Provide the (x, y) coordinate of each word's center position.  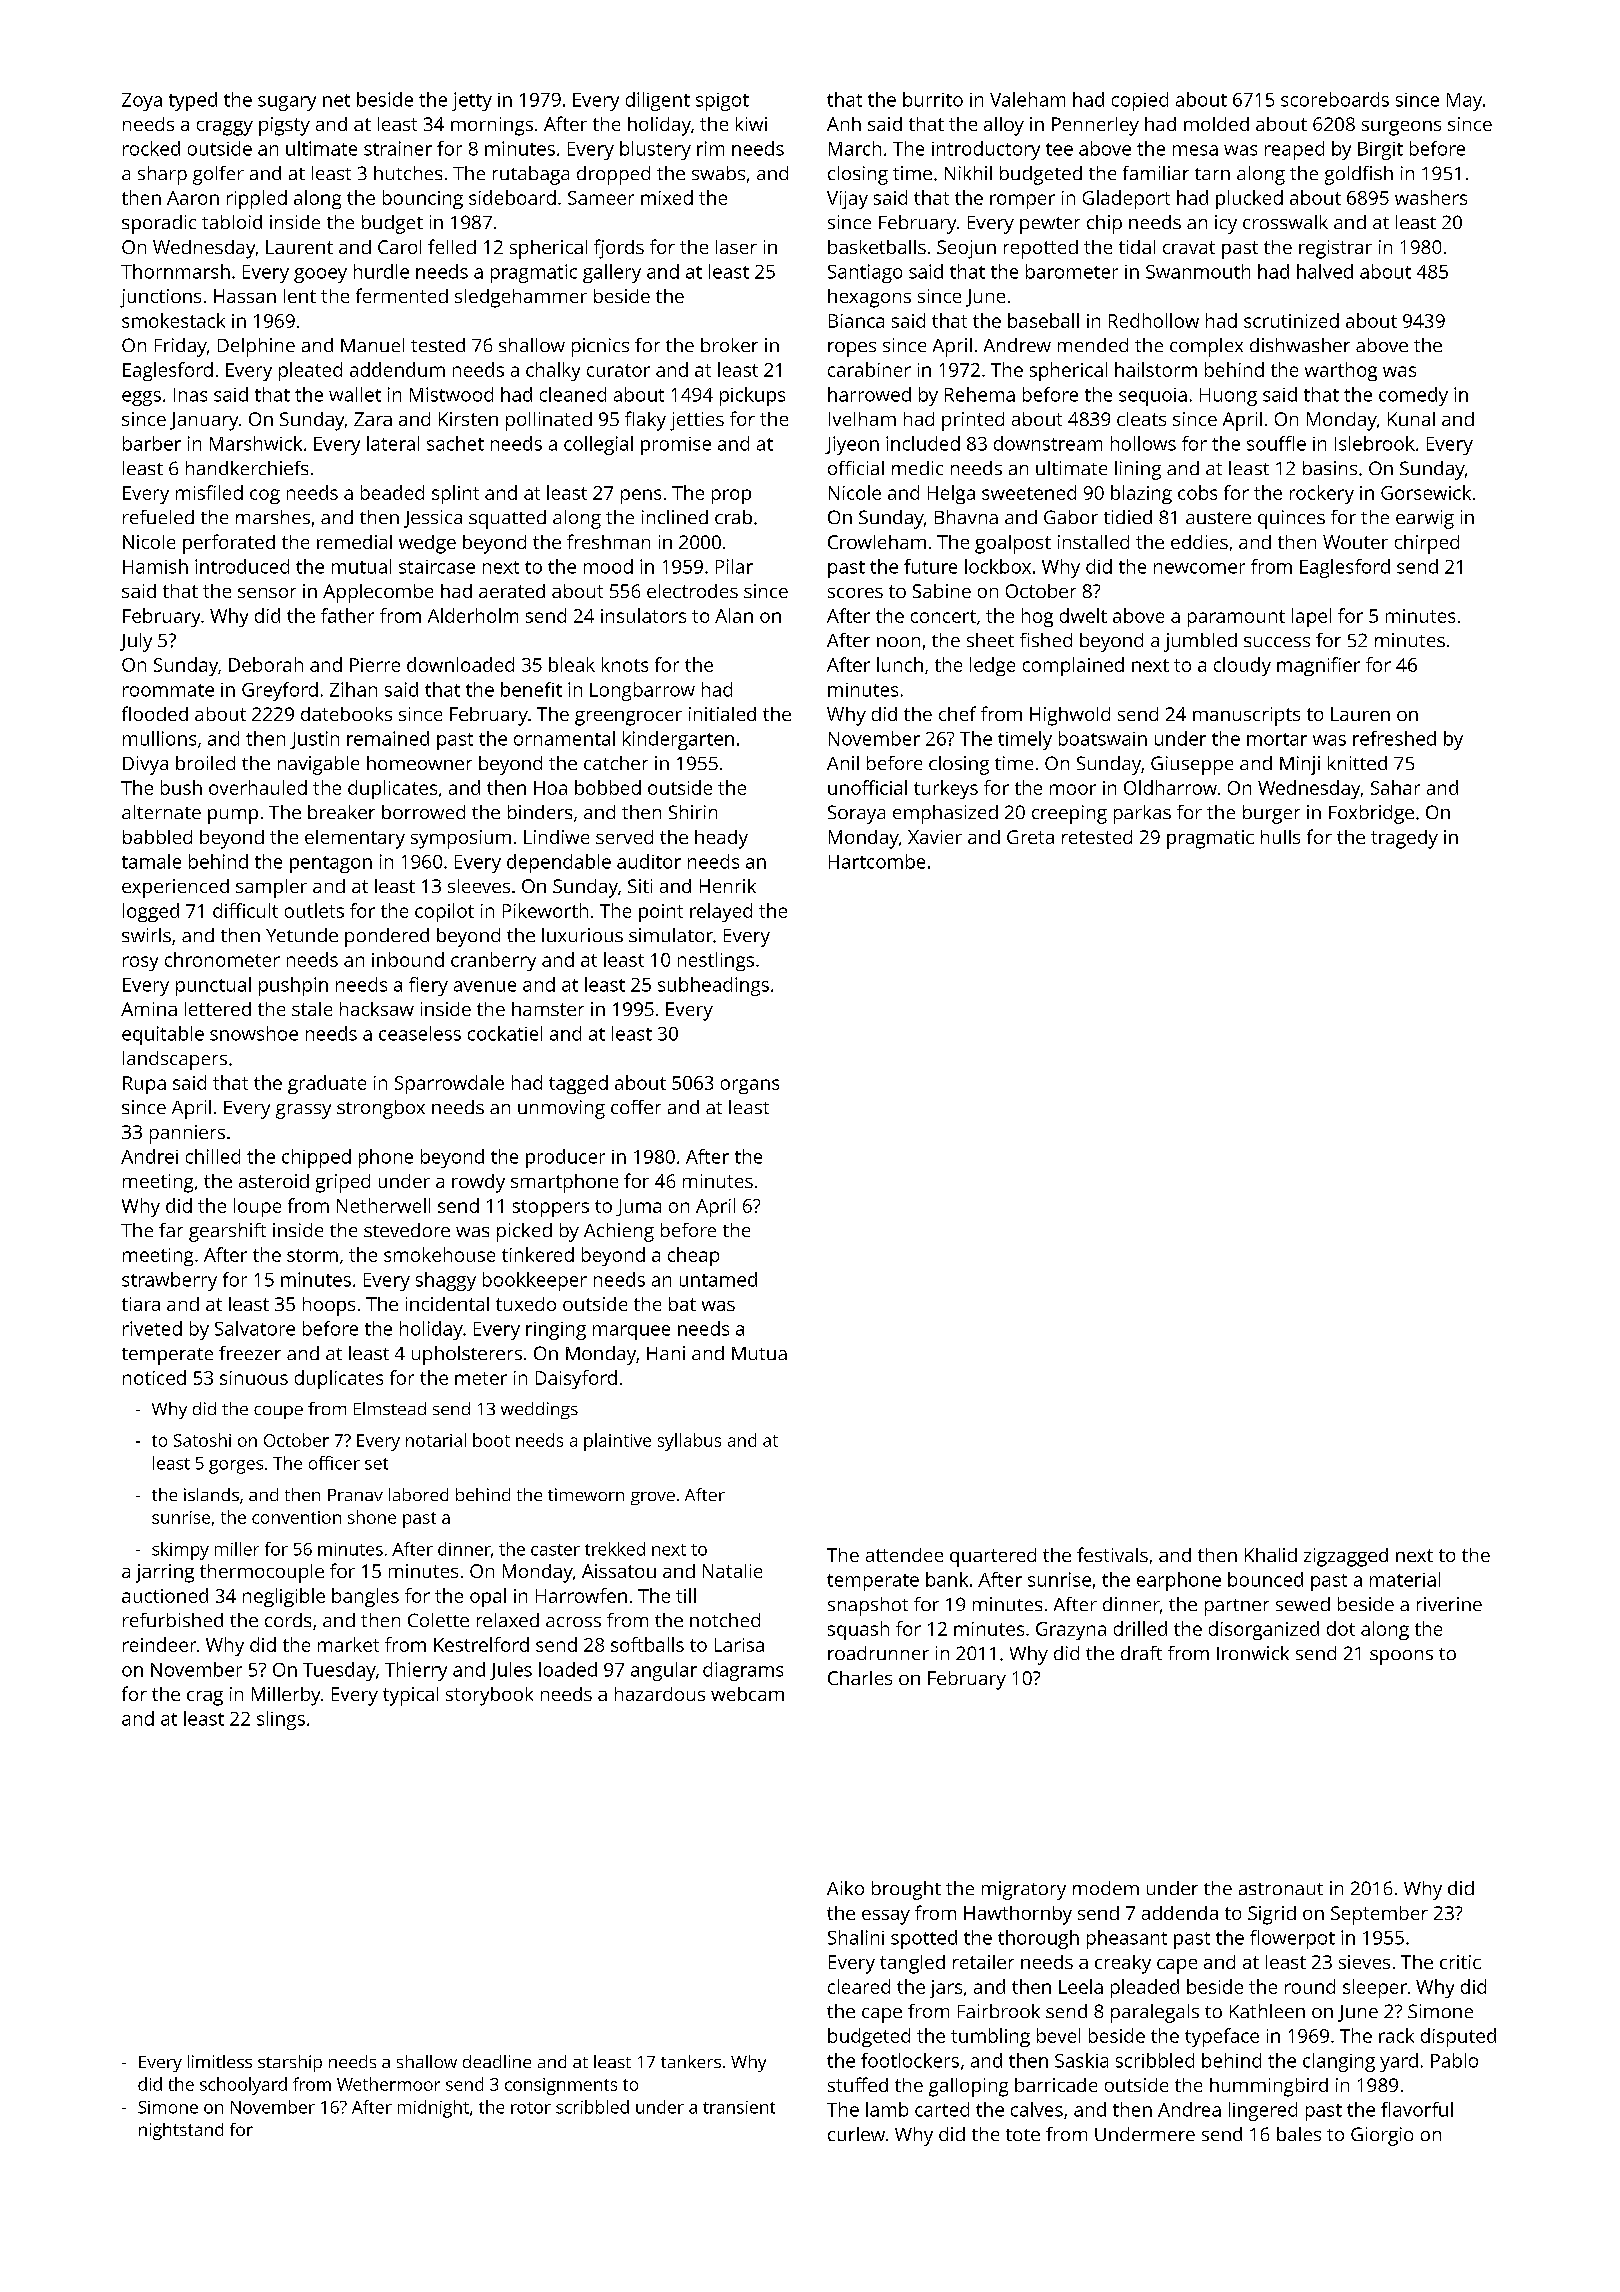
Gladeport (1126, 199)
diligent (658, 101)
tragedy (1404, 839)
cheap (693, 1256)
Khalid (1271, 1555)
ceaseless (420, 1033)
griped (343, 1183)
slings (281, 1720)
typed (193, 101)
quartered (993, 1557)
